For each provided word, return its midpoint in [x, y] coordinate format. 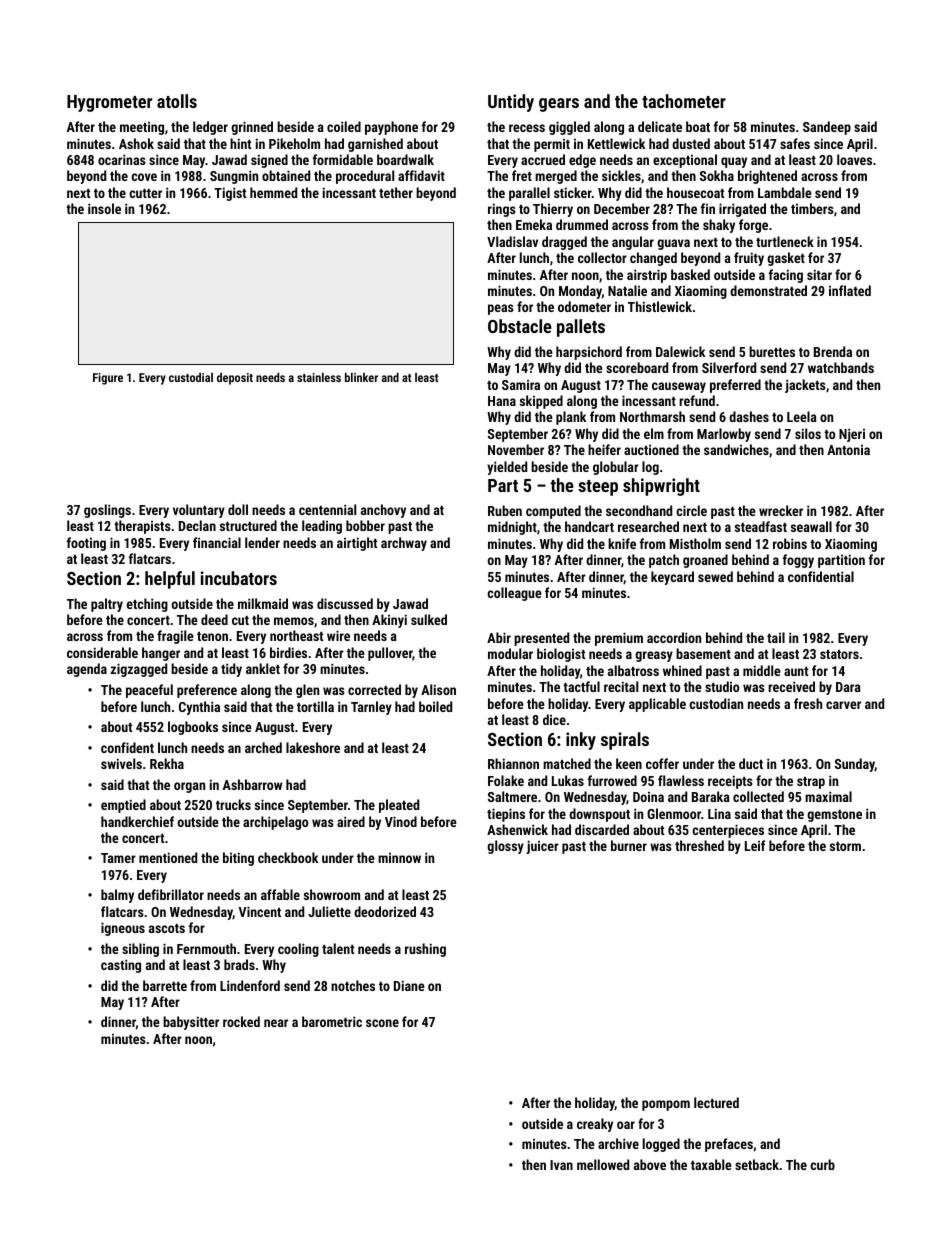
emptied [123, 806]
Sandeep [827, 128]
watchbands [841, 367]
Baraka [711, 796]
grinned [252, 128]
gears [559, 105]
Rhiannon [513, 763]
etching [147, 605]
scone [382, 1023]
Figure [108, 379]
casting [121, 966]
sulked [429, 619]
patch [664, 561]
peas [501, 309]
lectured [716, 1102]
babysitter [191, 1023]
